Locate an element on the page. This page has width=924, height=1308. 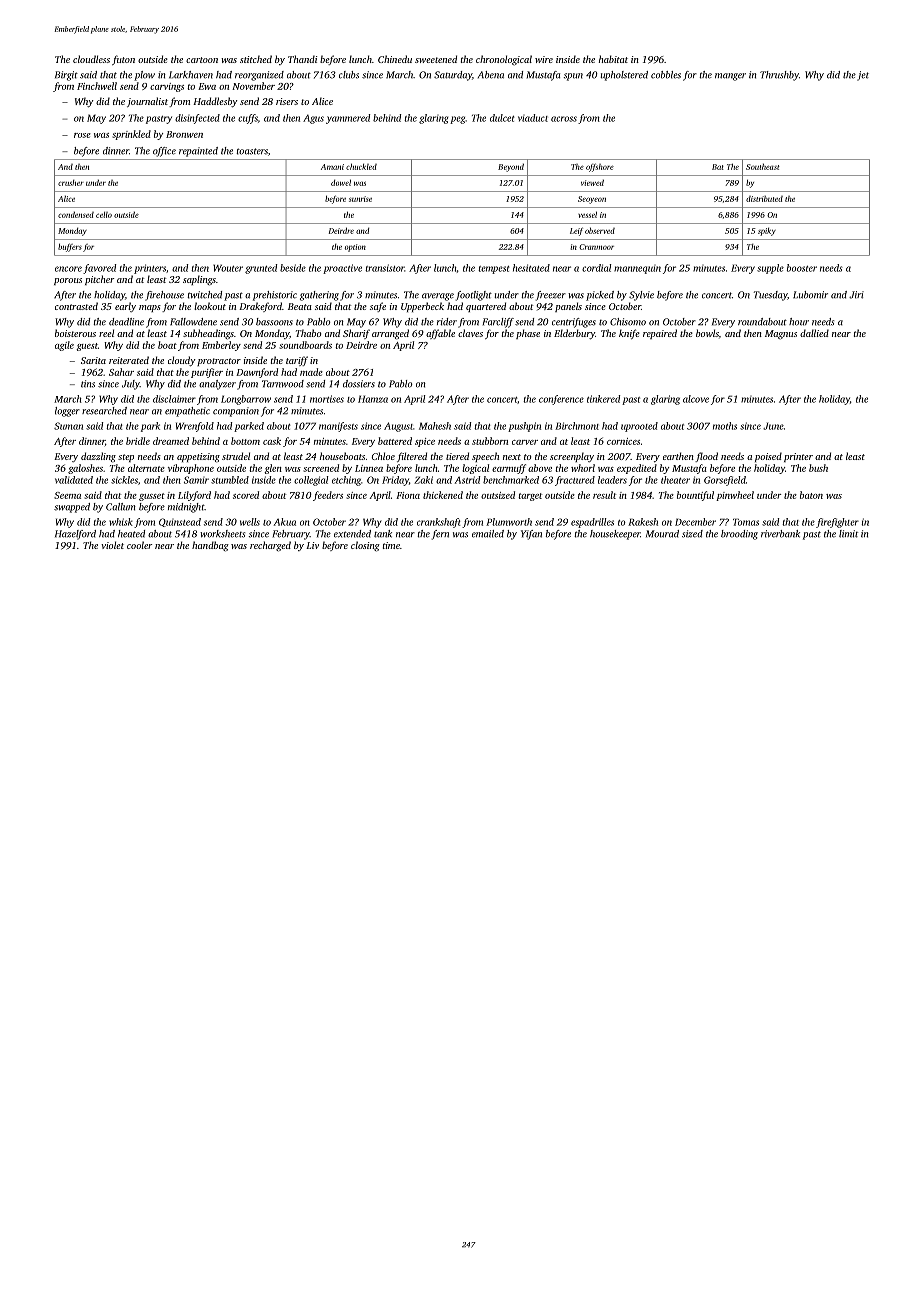
early is located at coordinates (125, 307).
